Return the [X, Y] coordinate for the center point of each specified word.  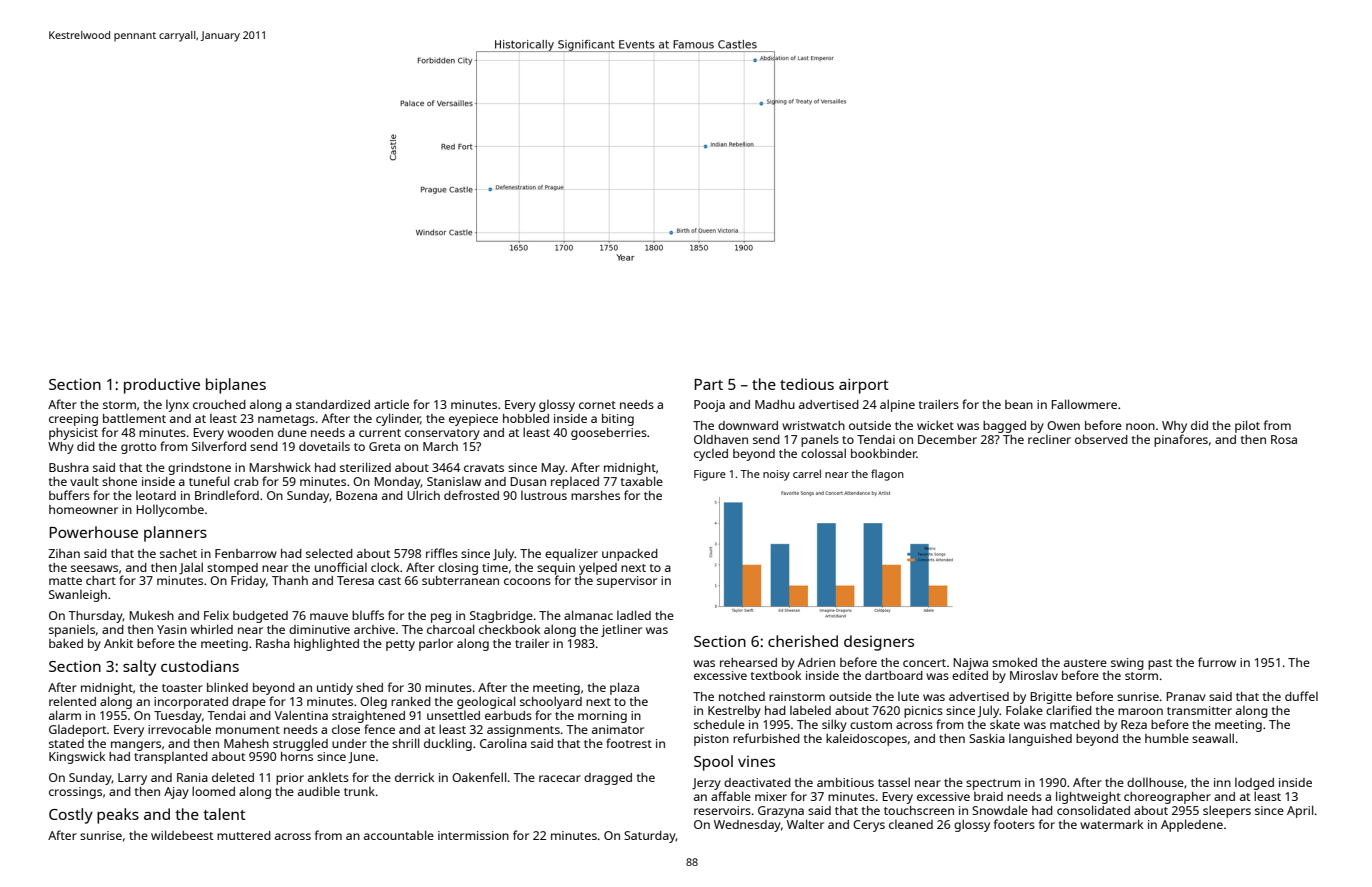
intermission [473, 835]
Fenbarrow [246, 553]
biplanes [236, 386]
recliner [1049, 439]
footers [1014, 824]
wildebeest [182, 835]
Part [708, 384]
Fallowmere [1084, 404]
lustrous [544, 495]
